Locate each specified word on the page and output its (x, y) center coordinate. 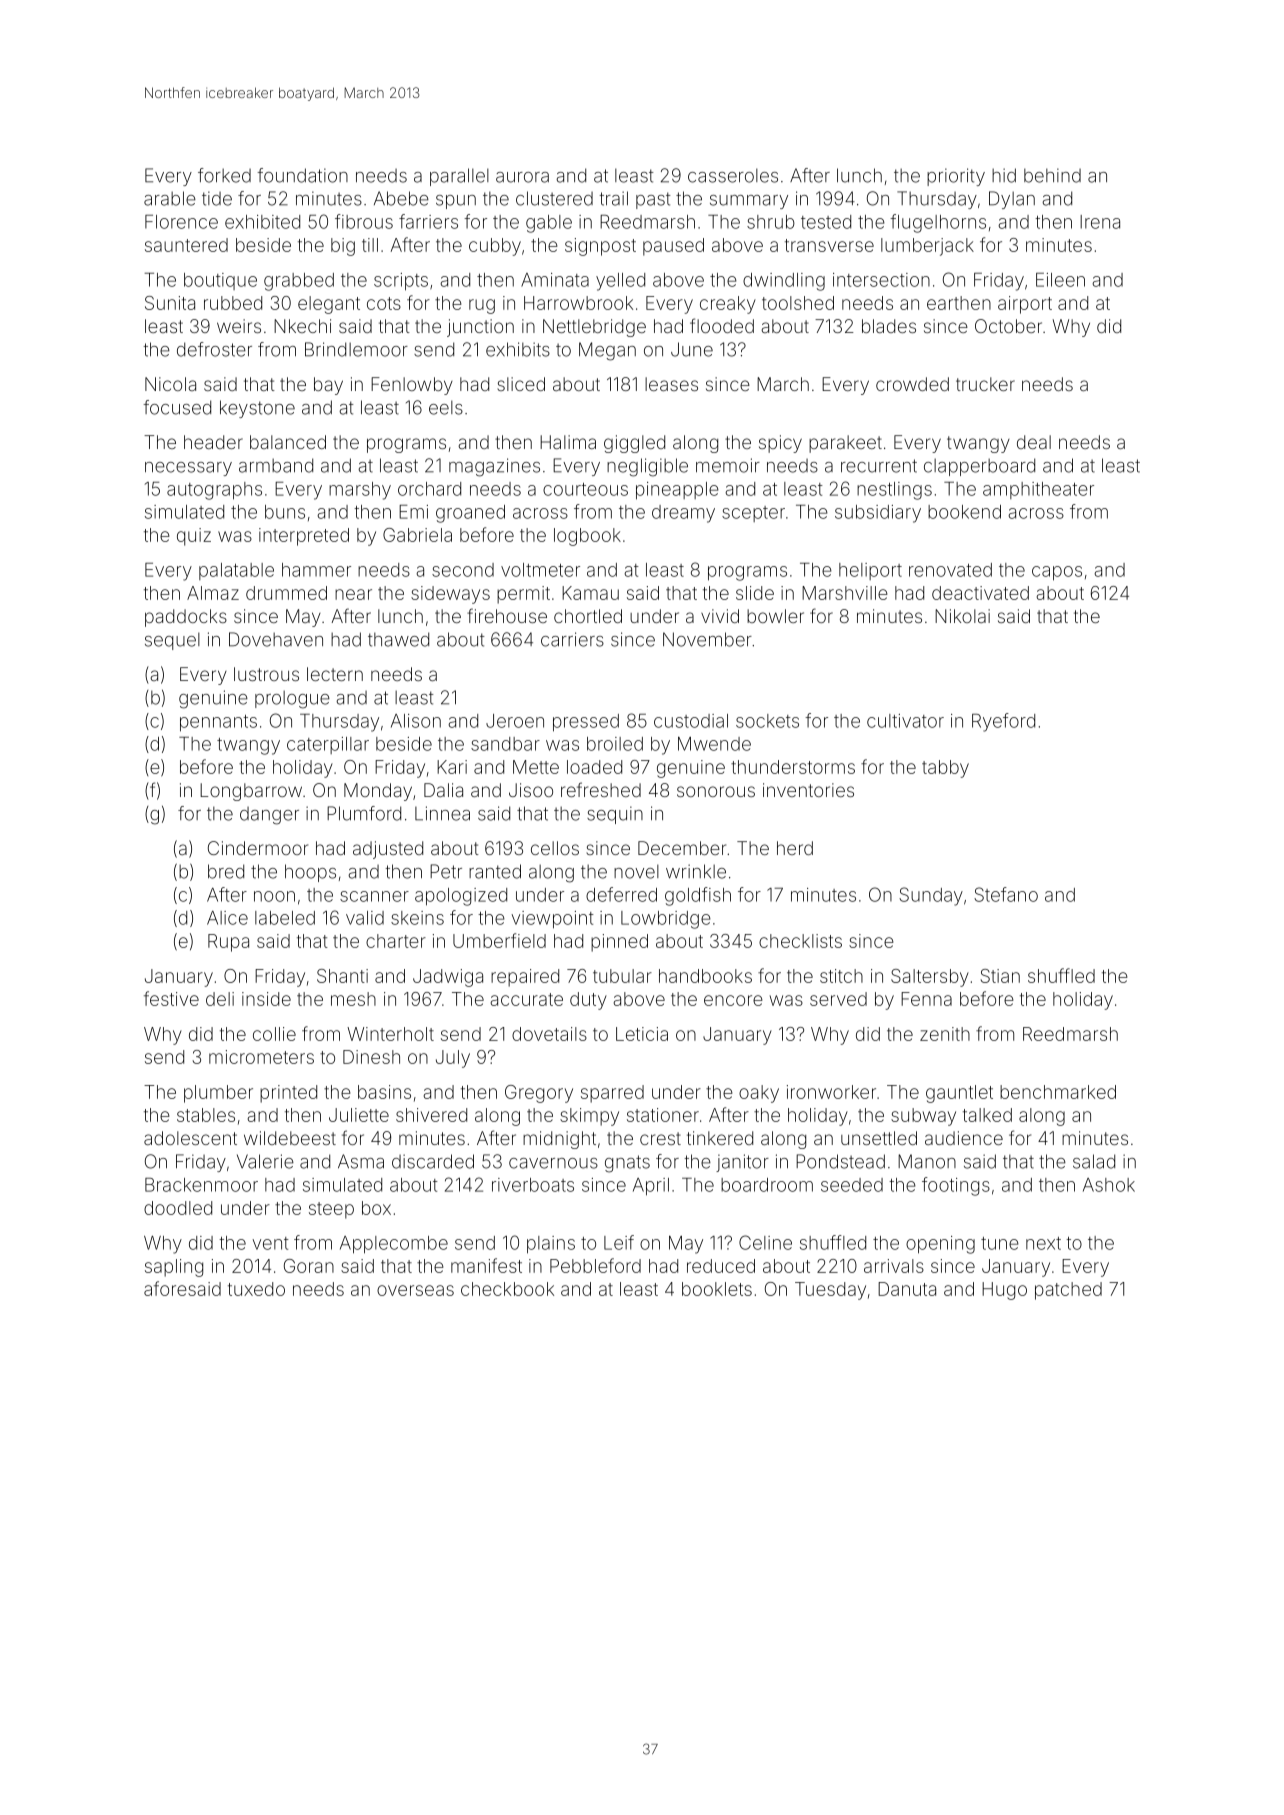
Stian (1000, 976)
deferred (621, 894)
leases (671, 384)
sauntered (186, 245)
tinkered (720, 1138)
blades (889, 326)
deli (220, 999)
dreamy (683, 514)
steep (331, 1210)
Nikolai (962, 616)
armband (276, 465)
